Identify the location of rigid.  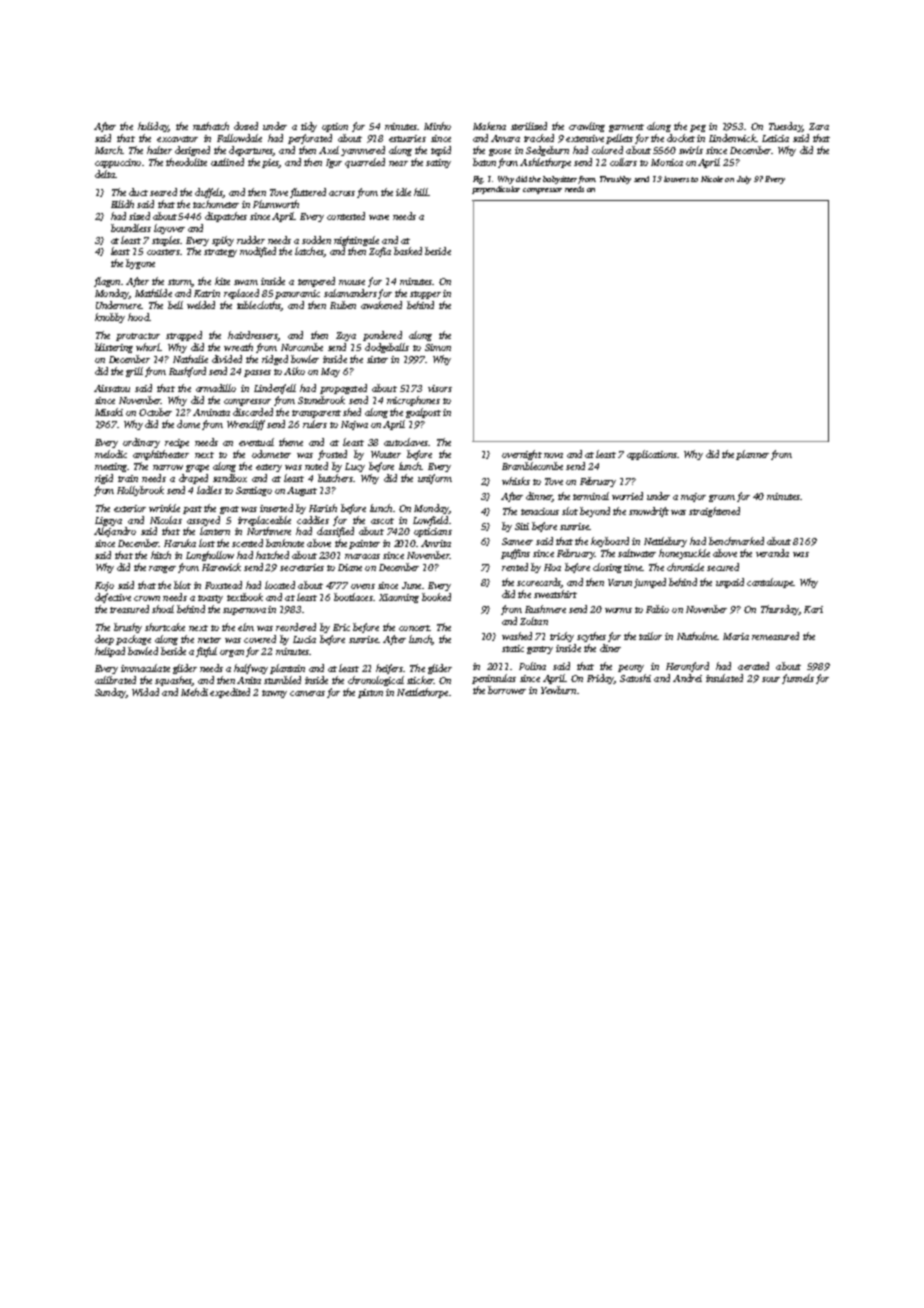
(104, 479).
